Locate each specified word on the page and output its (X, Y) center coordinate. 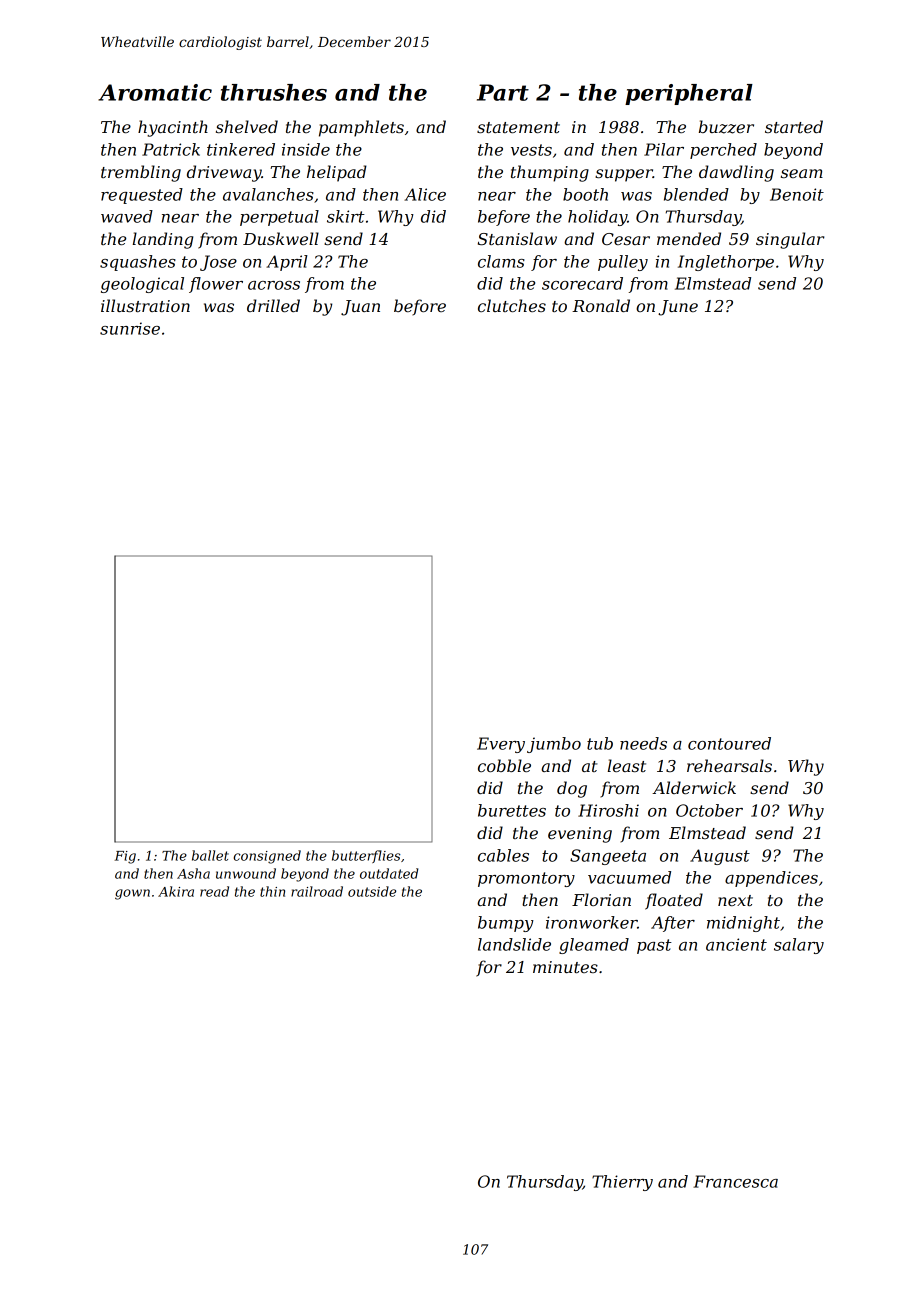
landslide (514, 944)
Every (501, 745)
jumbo (554, 745)
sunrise (130, 328)
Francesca (735, 1181)
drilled (273, 305)
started (794, 126)
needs (643, 743)
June (678, 308)
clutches (512, 305)
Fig (125, 857)
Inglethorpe (726, 263)
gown (132, 894)
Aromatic (155, 92)
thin (272, 891)
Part (503, 92)
